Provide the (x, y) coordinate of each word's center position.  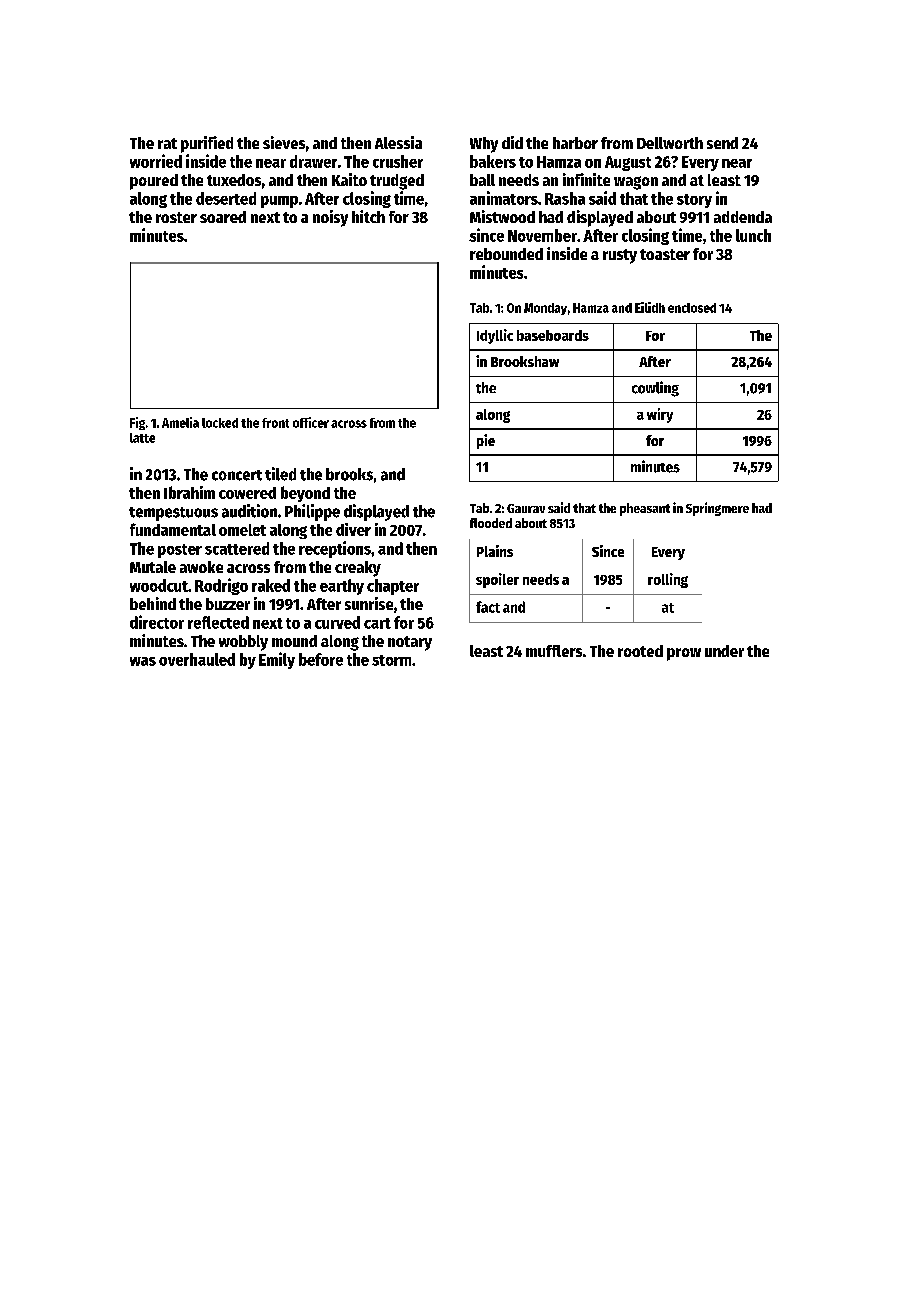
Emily (277, 660)
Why (484, 145)
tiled (280, 474)
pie (486, 441)
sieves (284, 142)
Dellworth (670, 143)
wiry (660, 415)
